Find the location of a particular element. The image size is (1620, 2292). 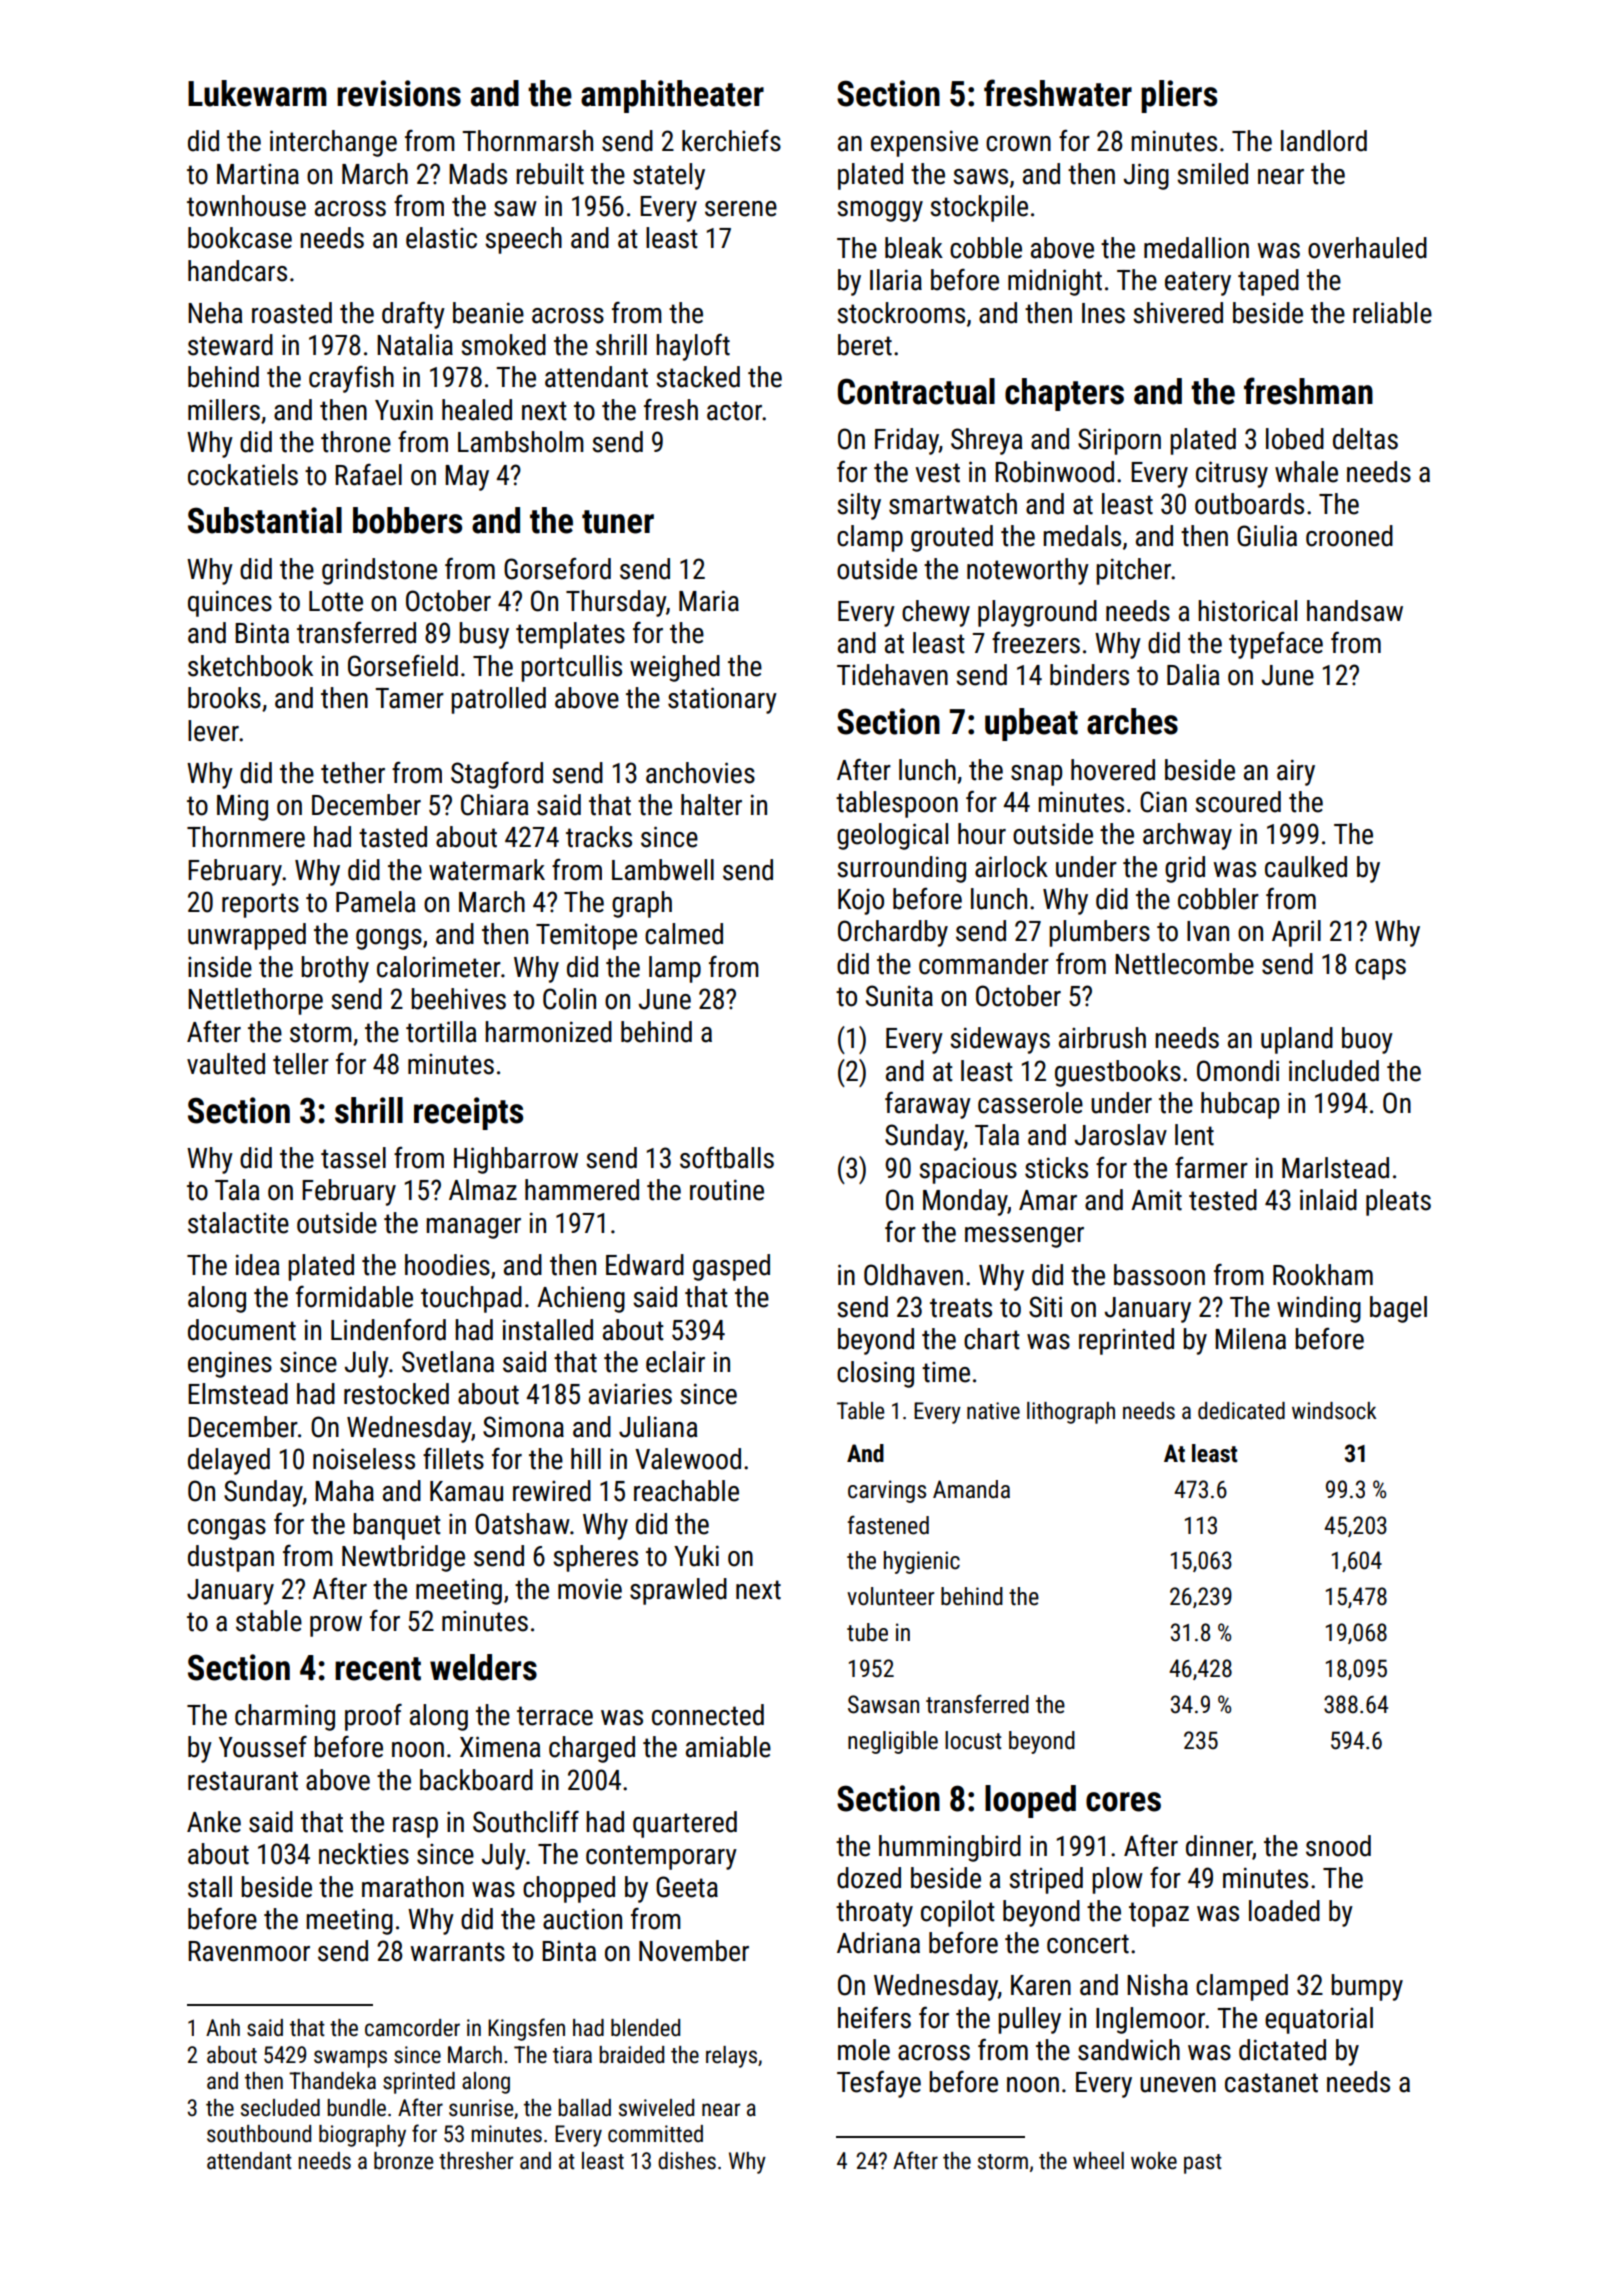

Kamau is located at coordinates (466, 1491).
